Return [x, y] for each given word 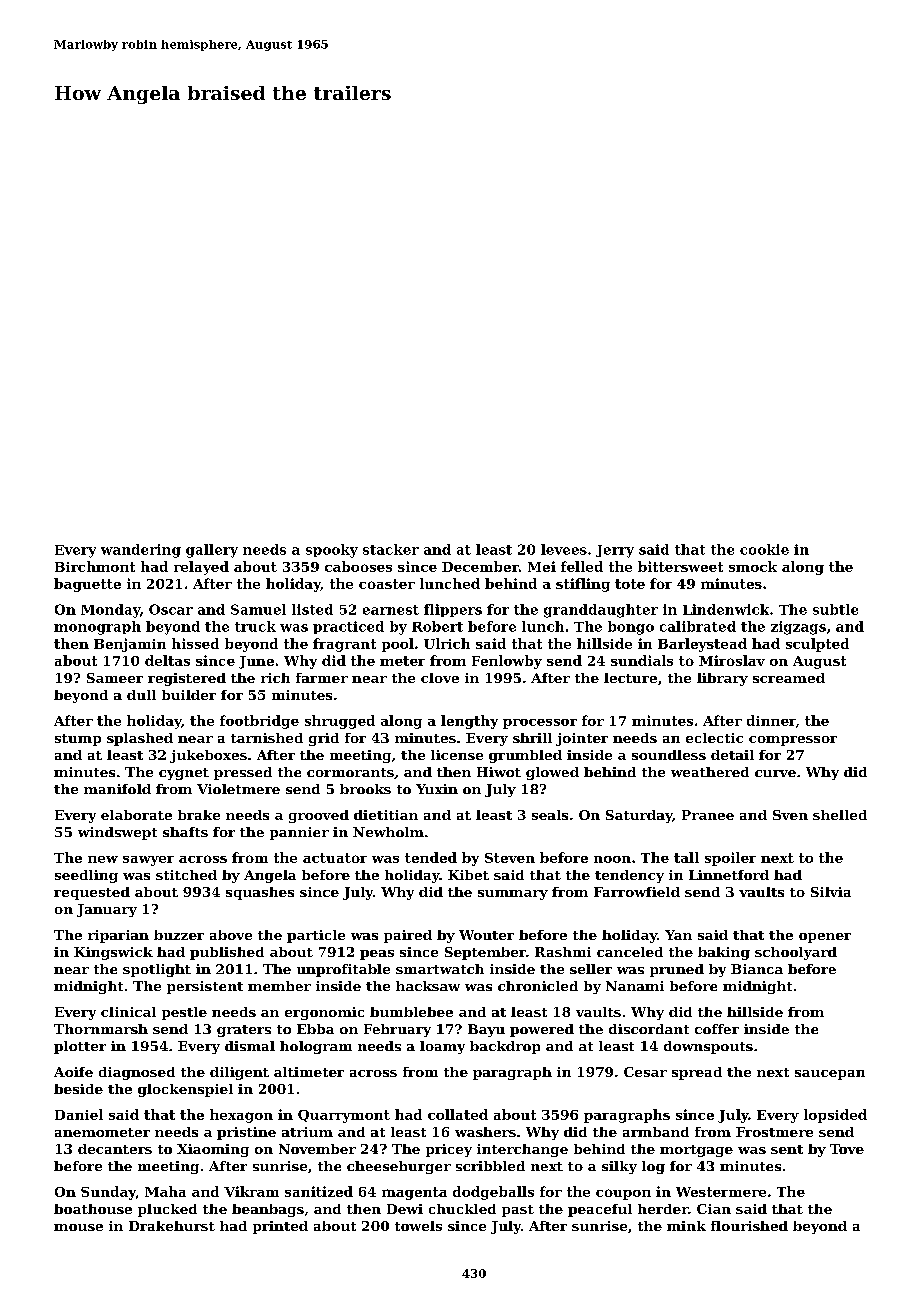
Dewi [405, 1209]
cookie [764, 549]
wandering [141, 551]
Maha [165, 1191]
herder [663, 1209]
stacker [391, 549]
